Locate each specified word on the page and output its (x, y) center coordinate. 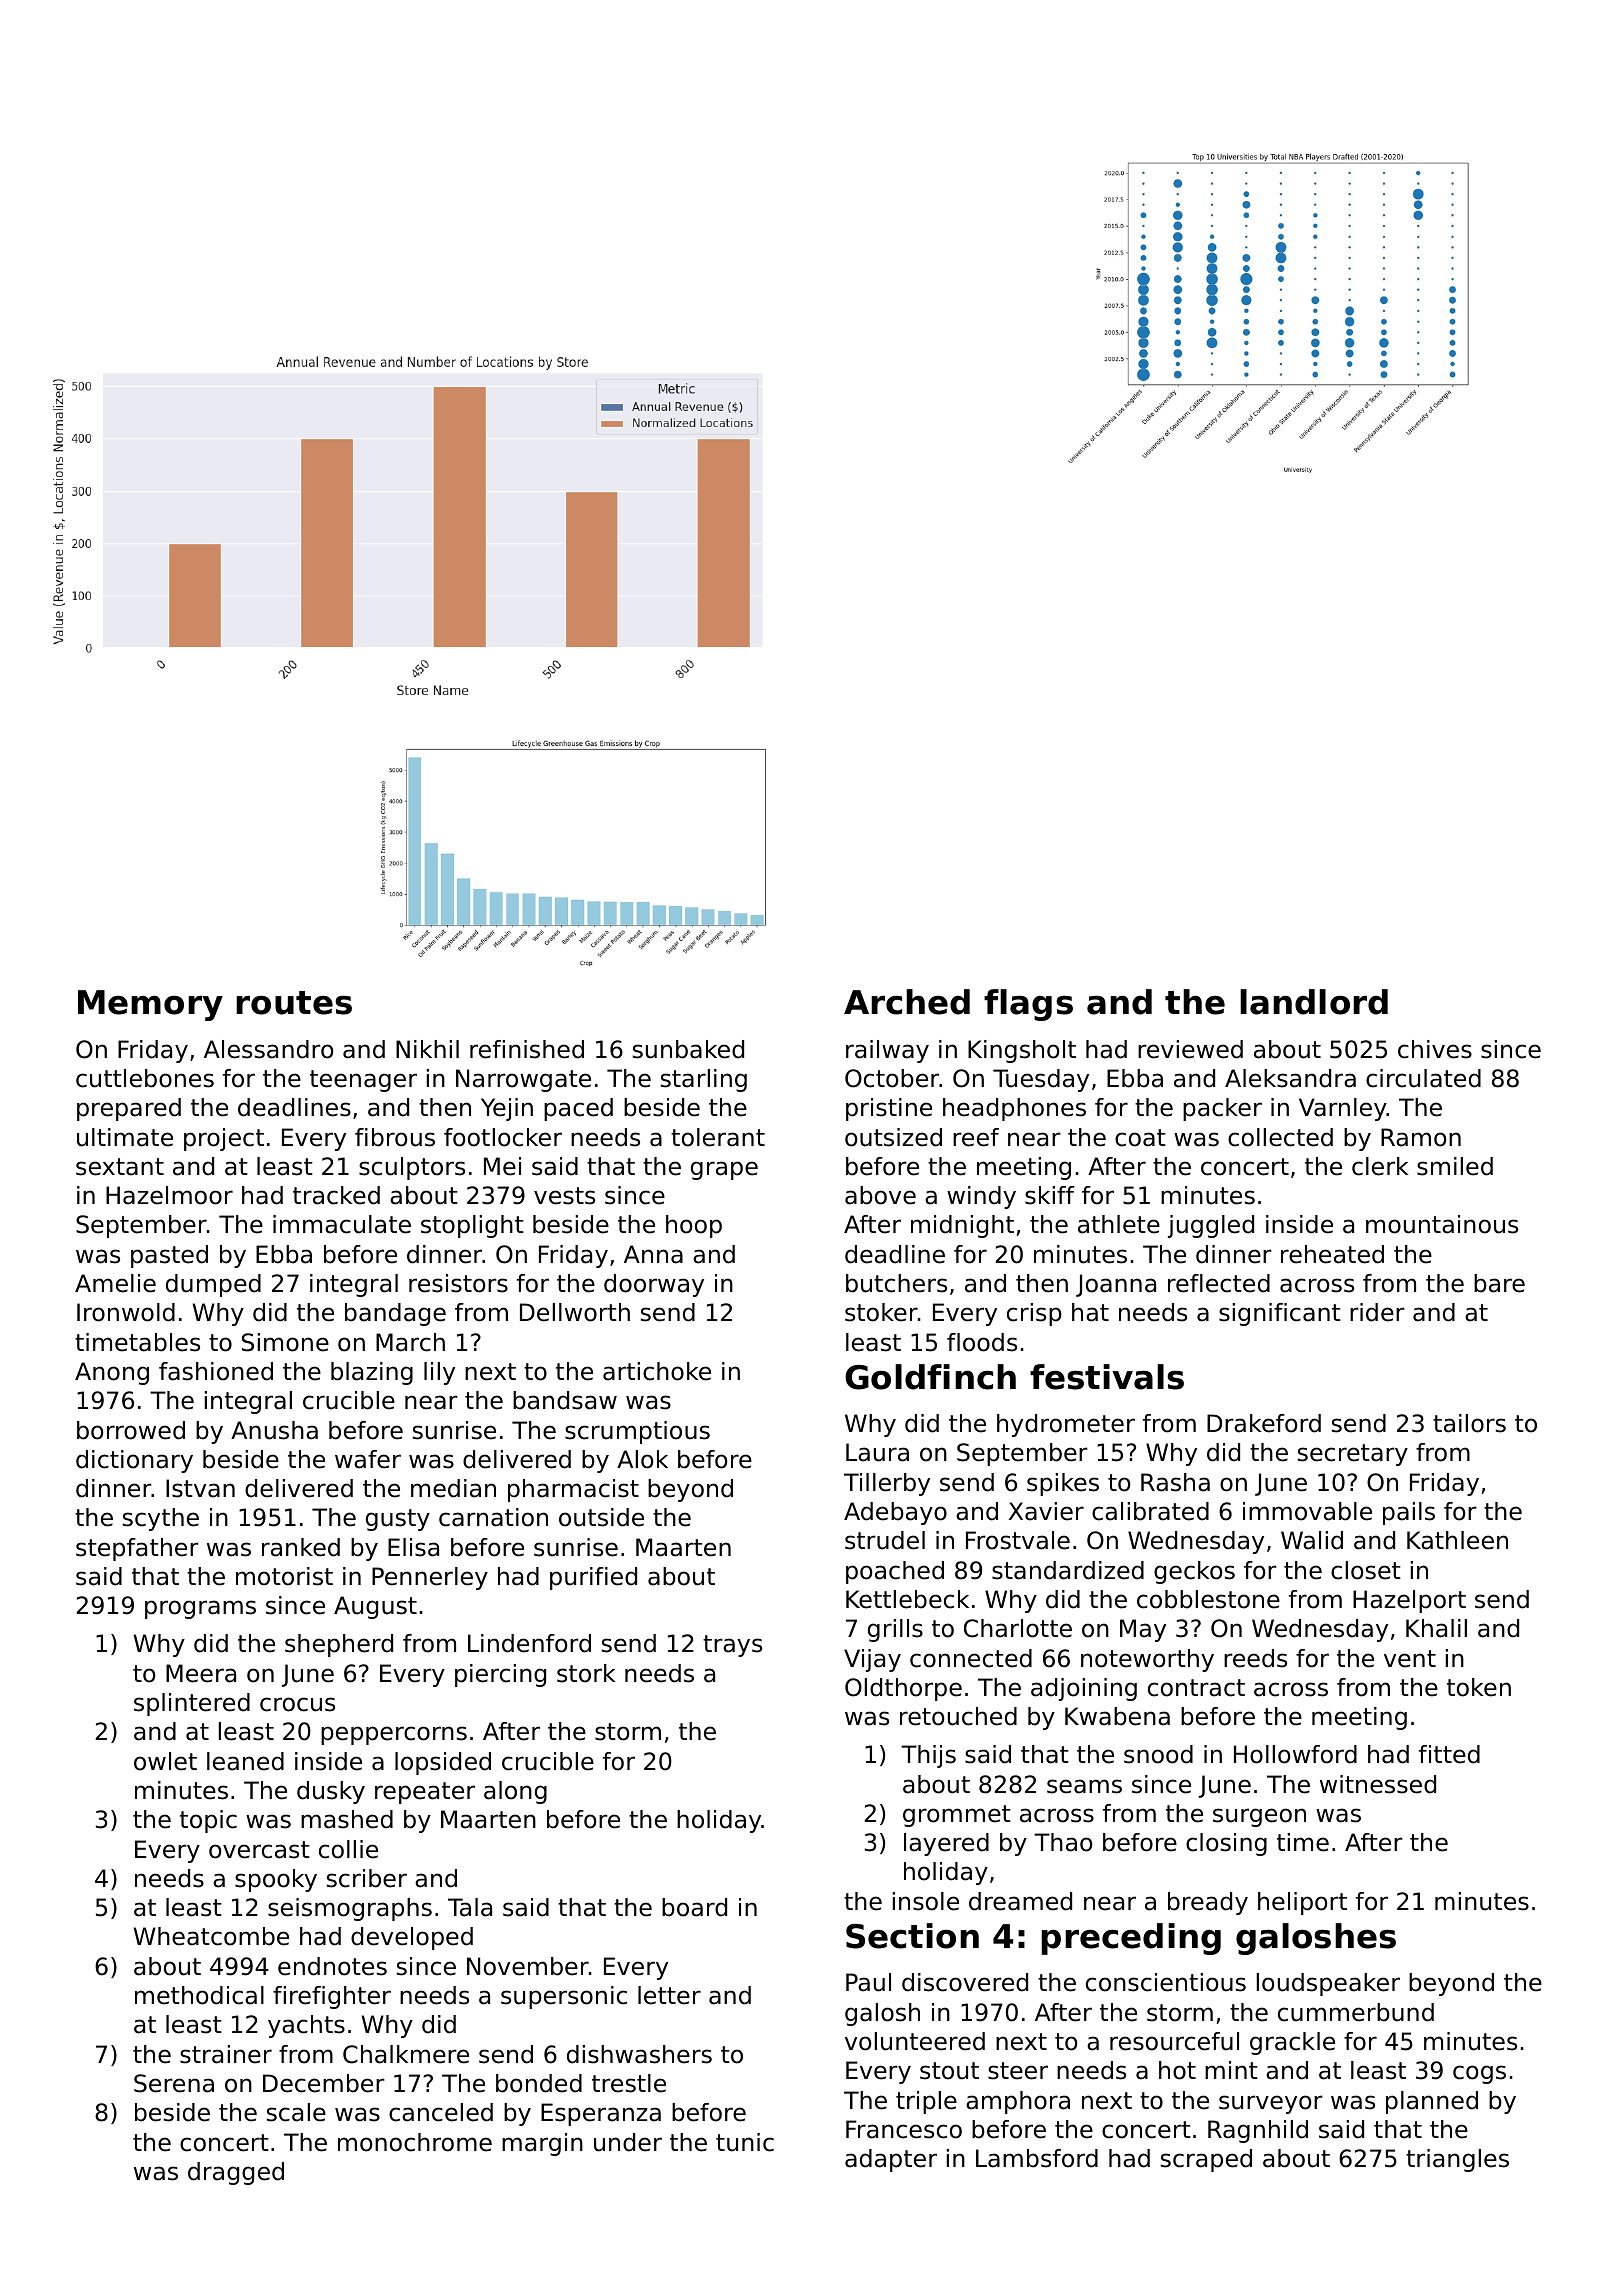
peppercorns (394, 1735)
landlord (1314, 1002)
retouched (958, 1716)
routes (294, 1003)
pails (1409, 1513)
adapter (891, 2160)
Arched (907, 1002)
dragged (236, 2173)
